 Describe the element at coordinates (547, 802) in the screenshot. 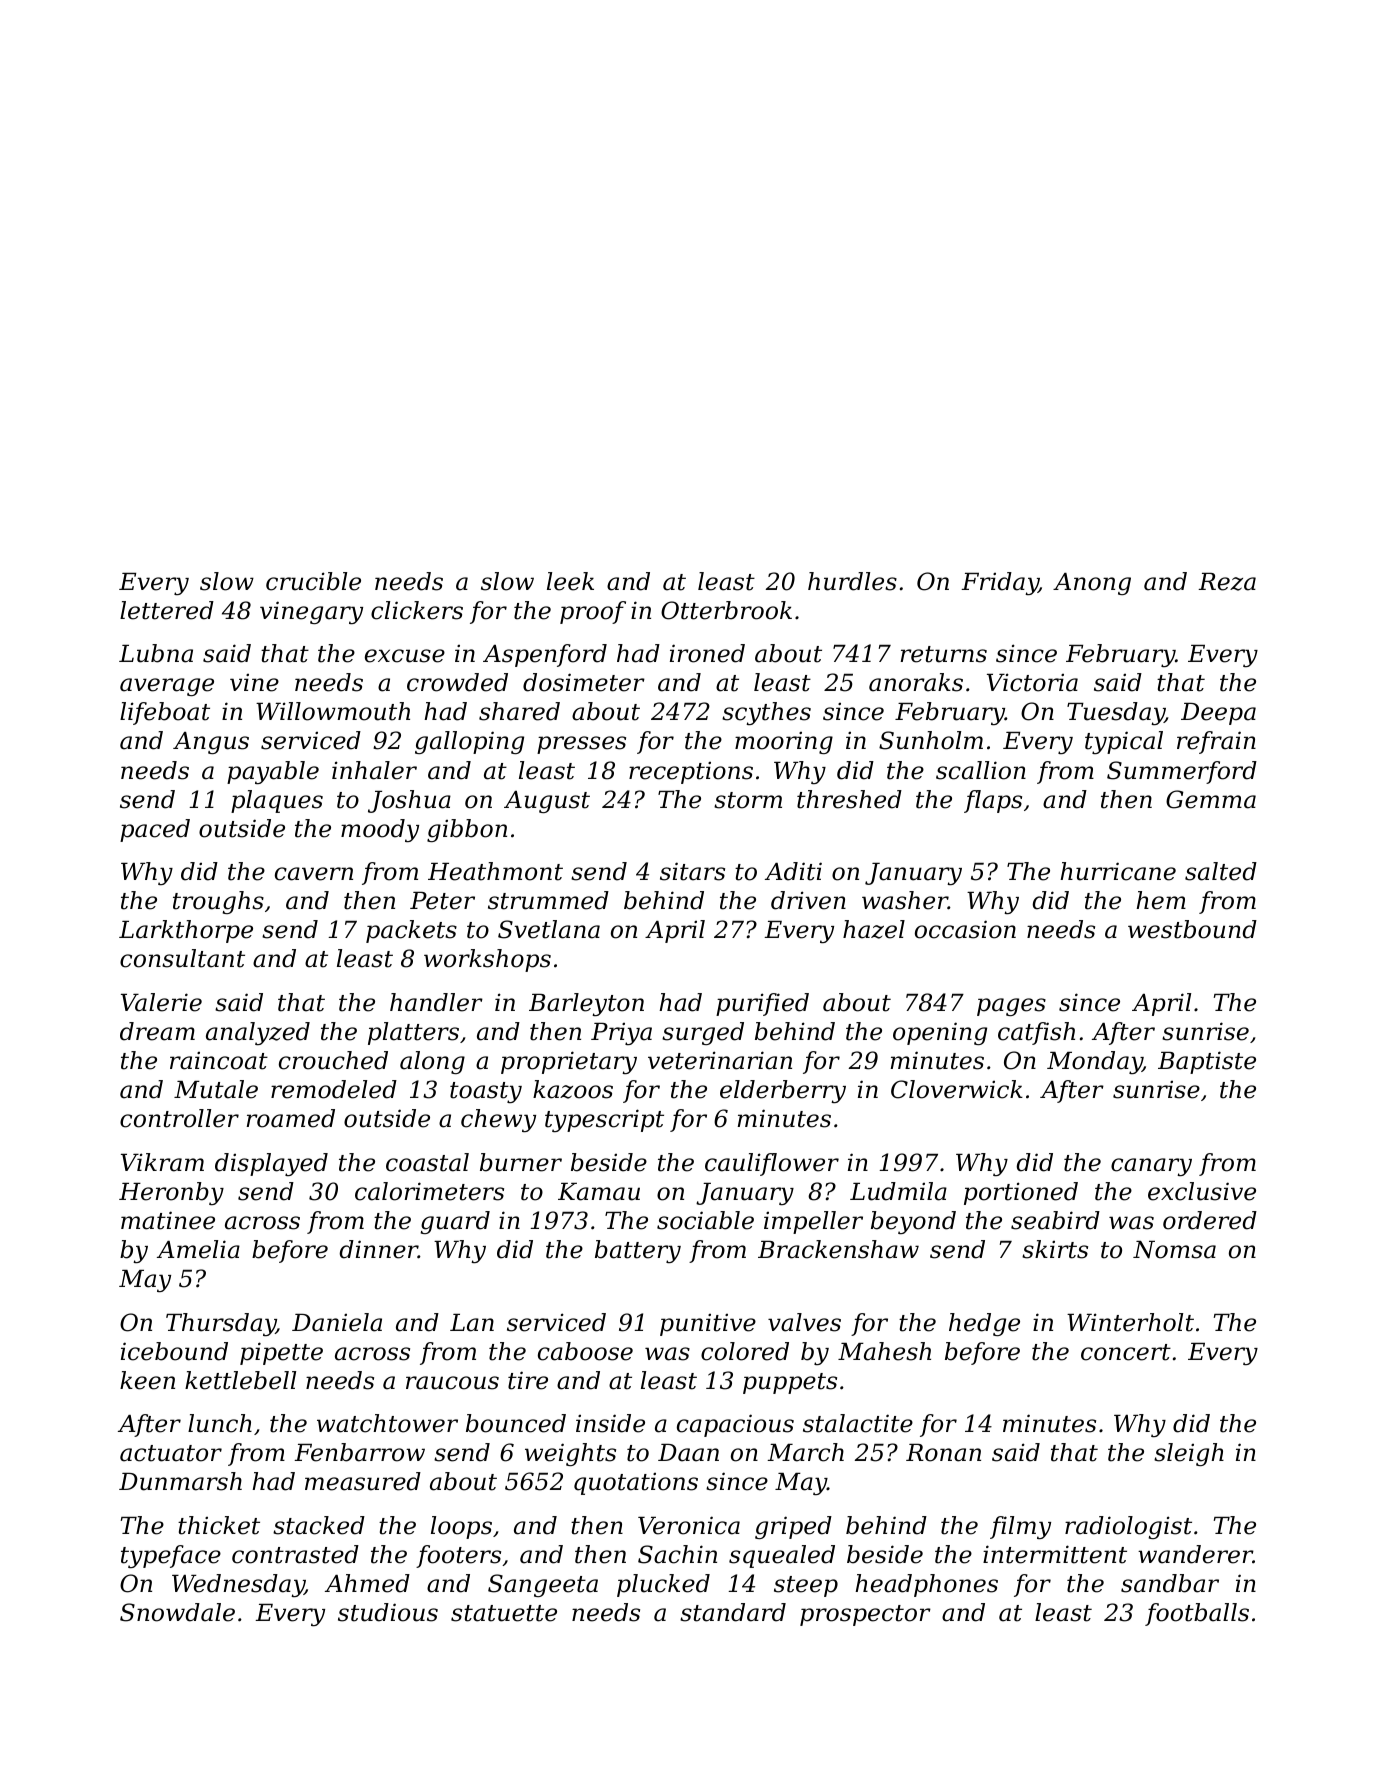

I see `August` at that location.
